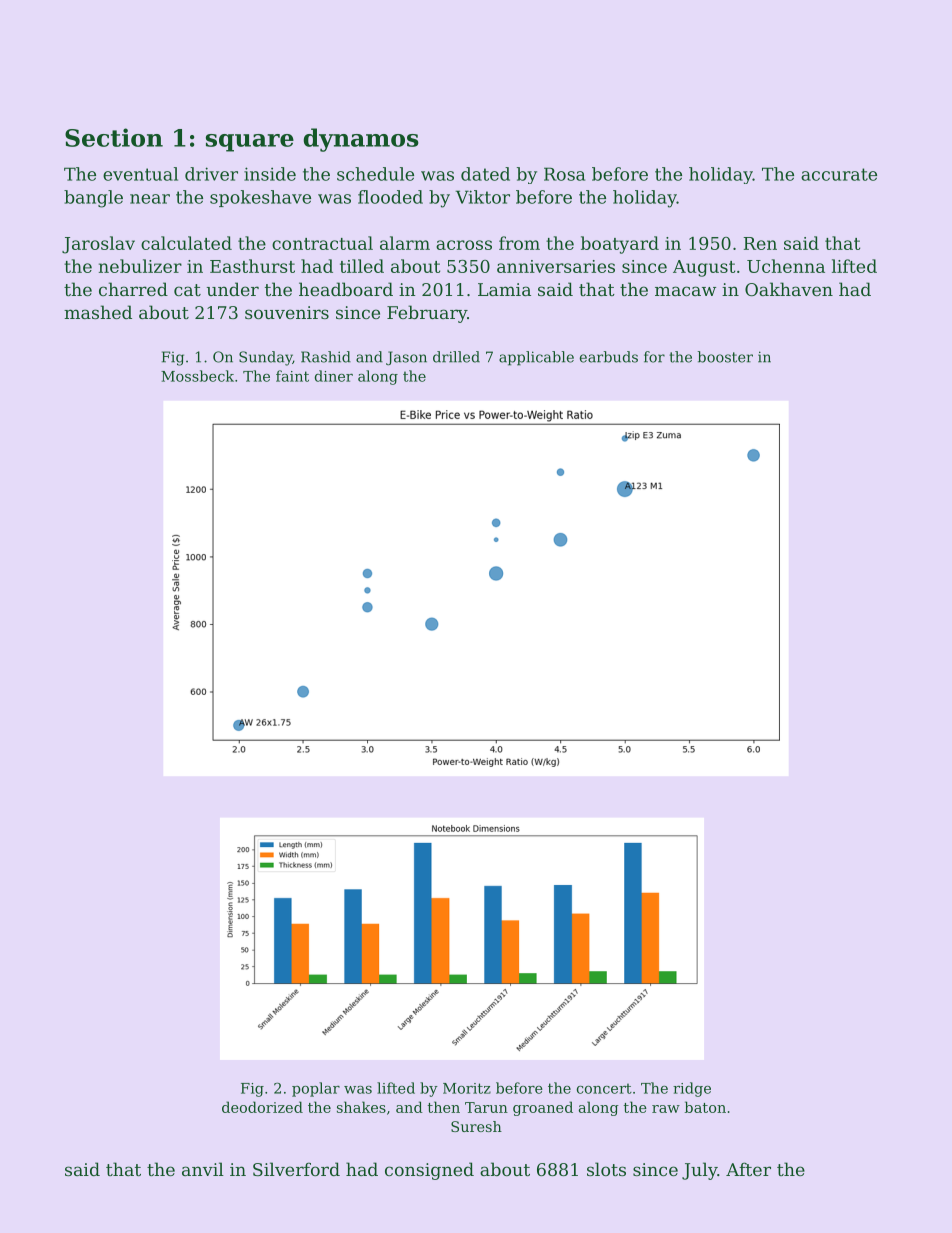 The width and height of the screenshot is (952, 1233). I want to click on Mossbeck, so click(197, 376).
